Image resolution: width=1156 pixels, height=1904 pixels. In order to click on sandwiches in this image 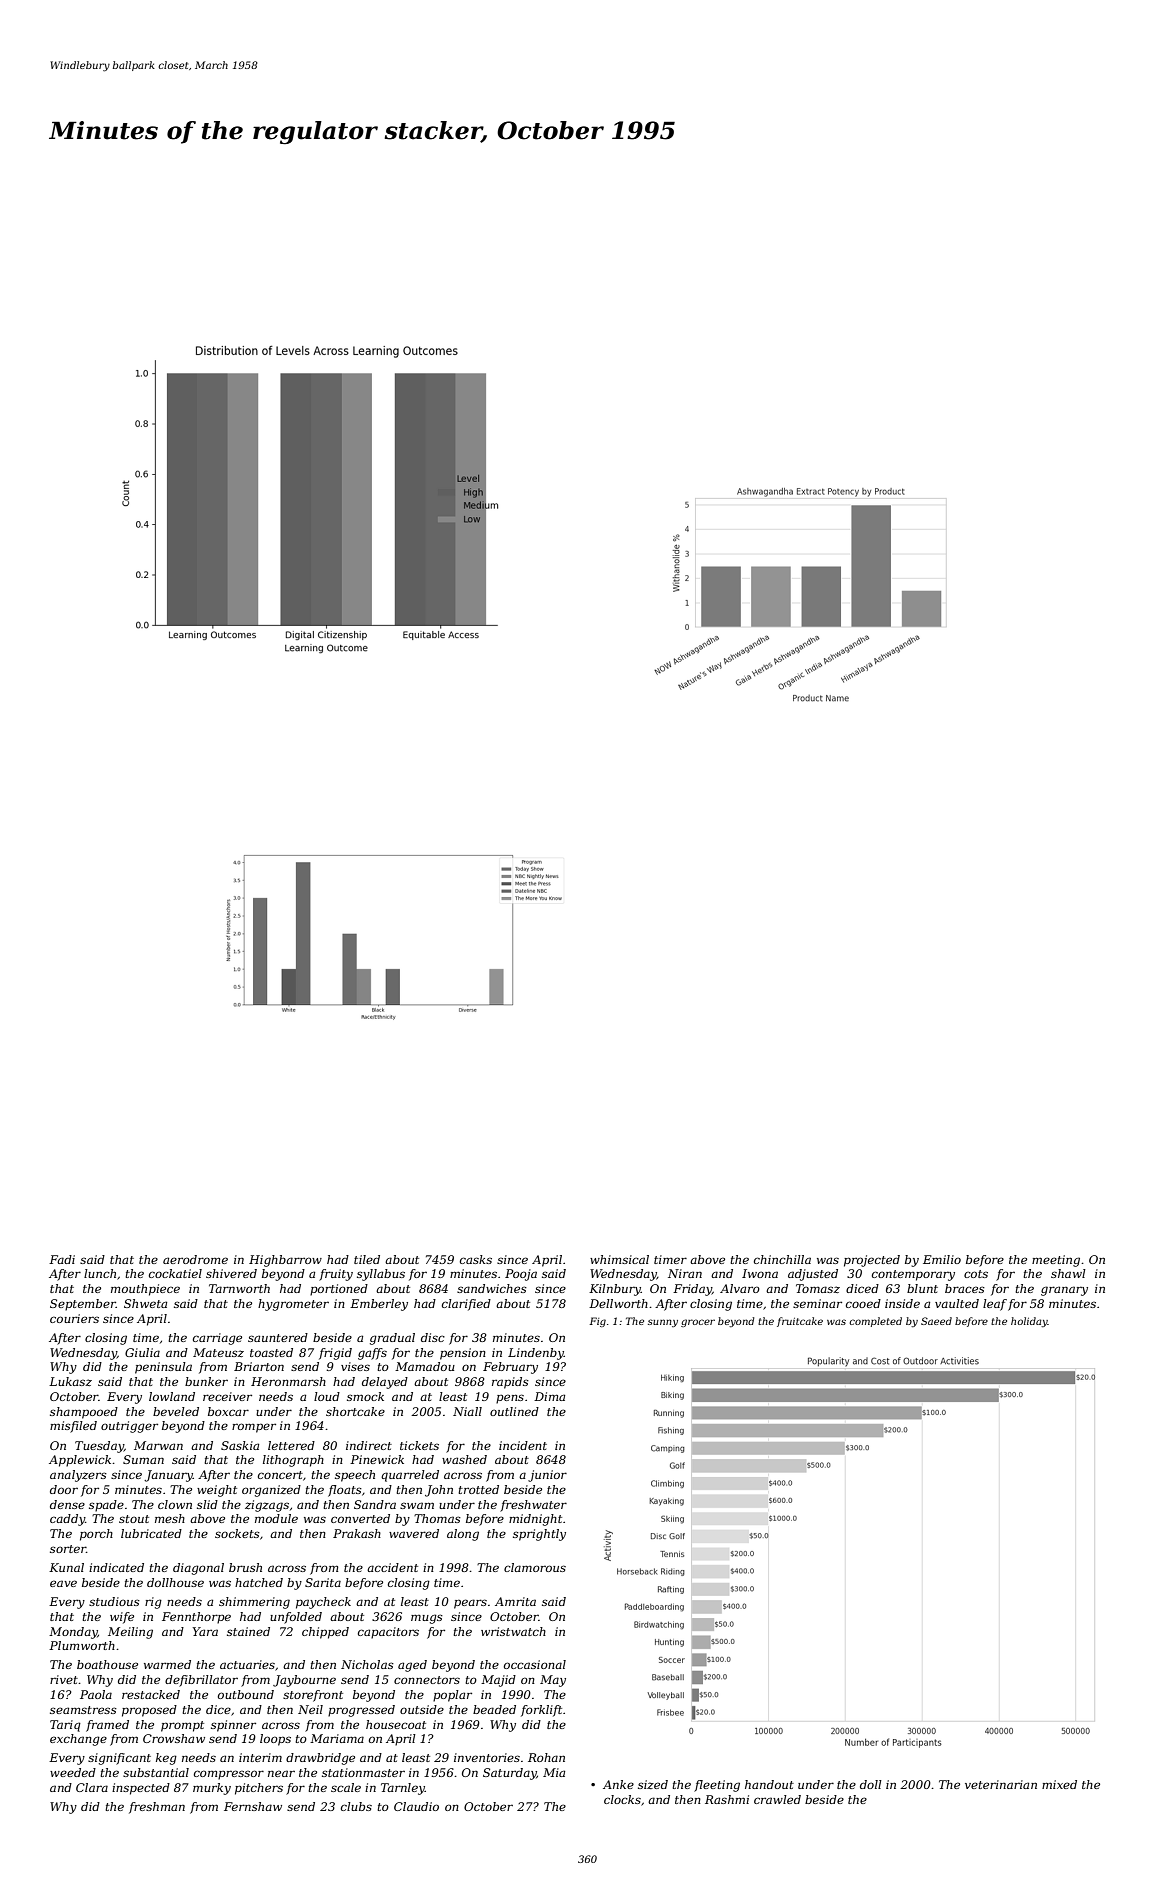, I will do `click(492, 1288)`.
